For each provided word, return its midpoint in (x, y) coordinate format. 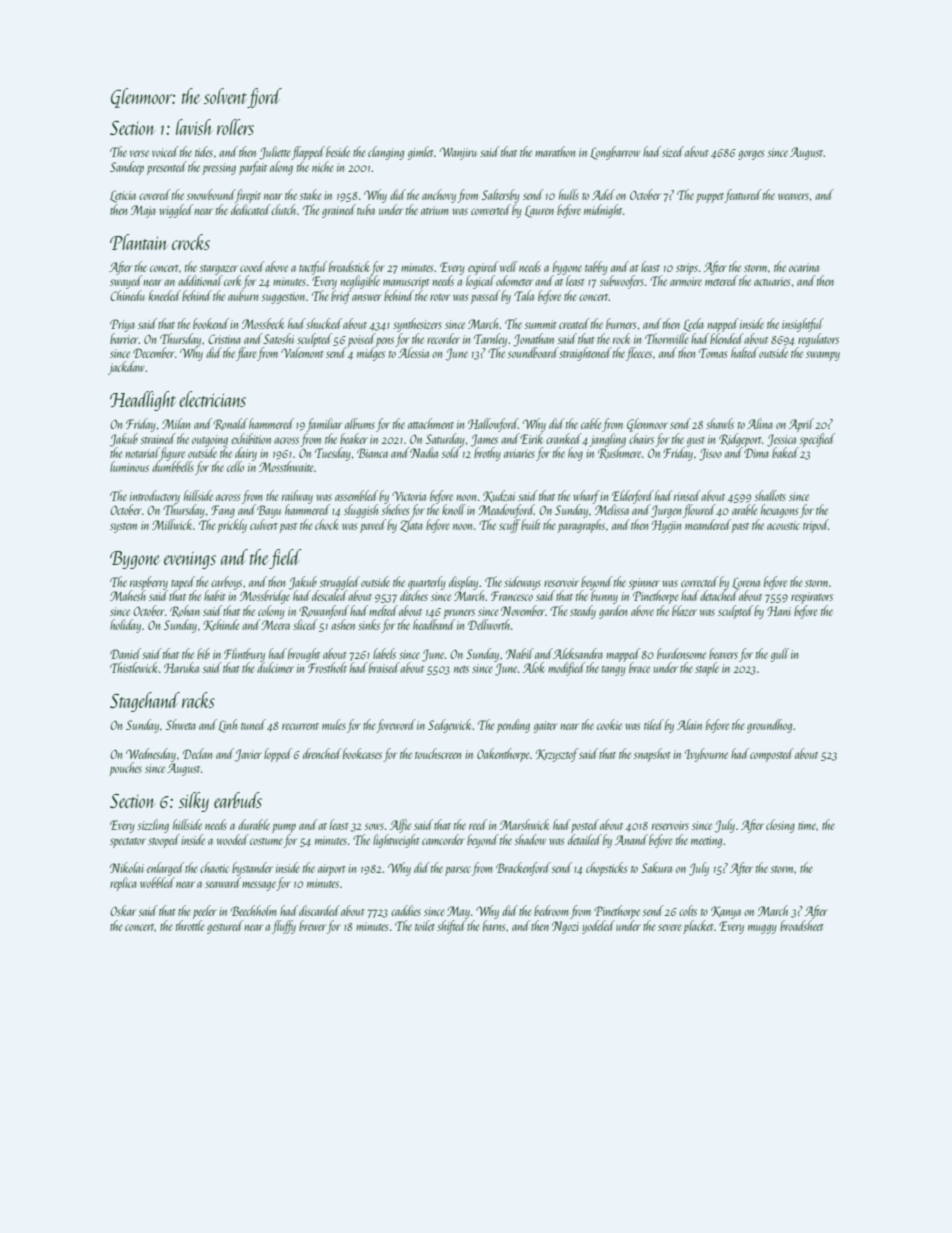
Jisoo (710, 454)
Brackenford (523, 869)
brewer (312, 925)
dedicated (251, 209)
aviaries (519, 453)
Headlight (143, 401)
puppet (710, 198)
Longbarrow (615, 153)
